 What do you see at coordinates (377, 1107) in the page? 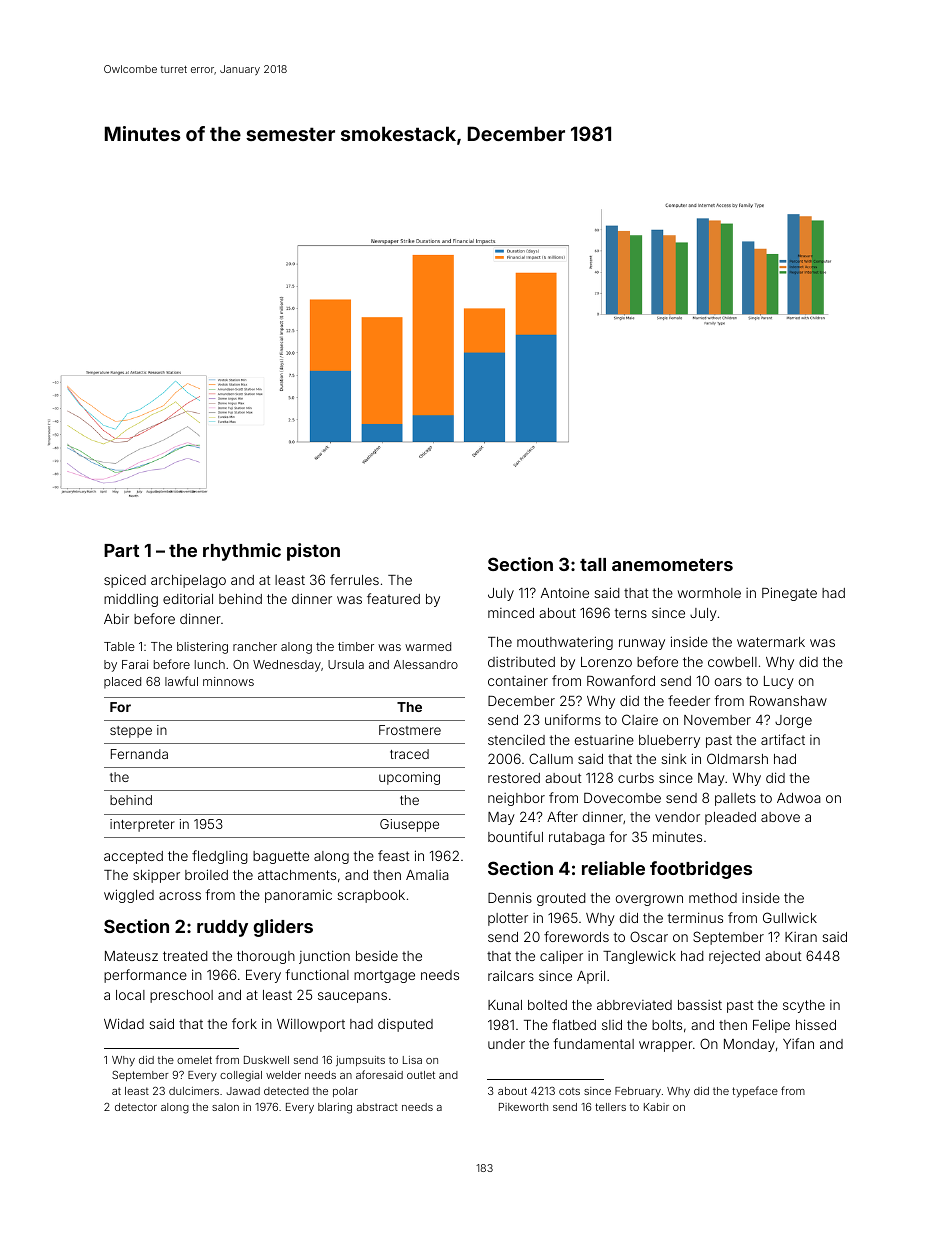
I see `abstract` at bounding box center [377, 1107].
